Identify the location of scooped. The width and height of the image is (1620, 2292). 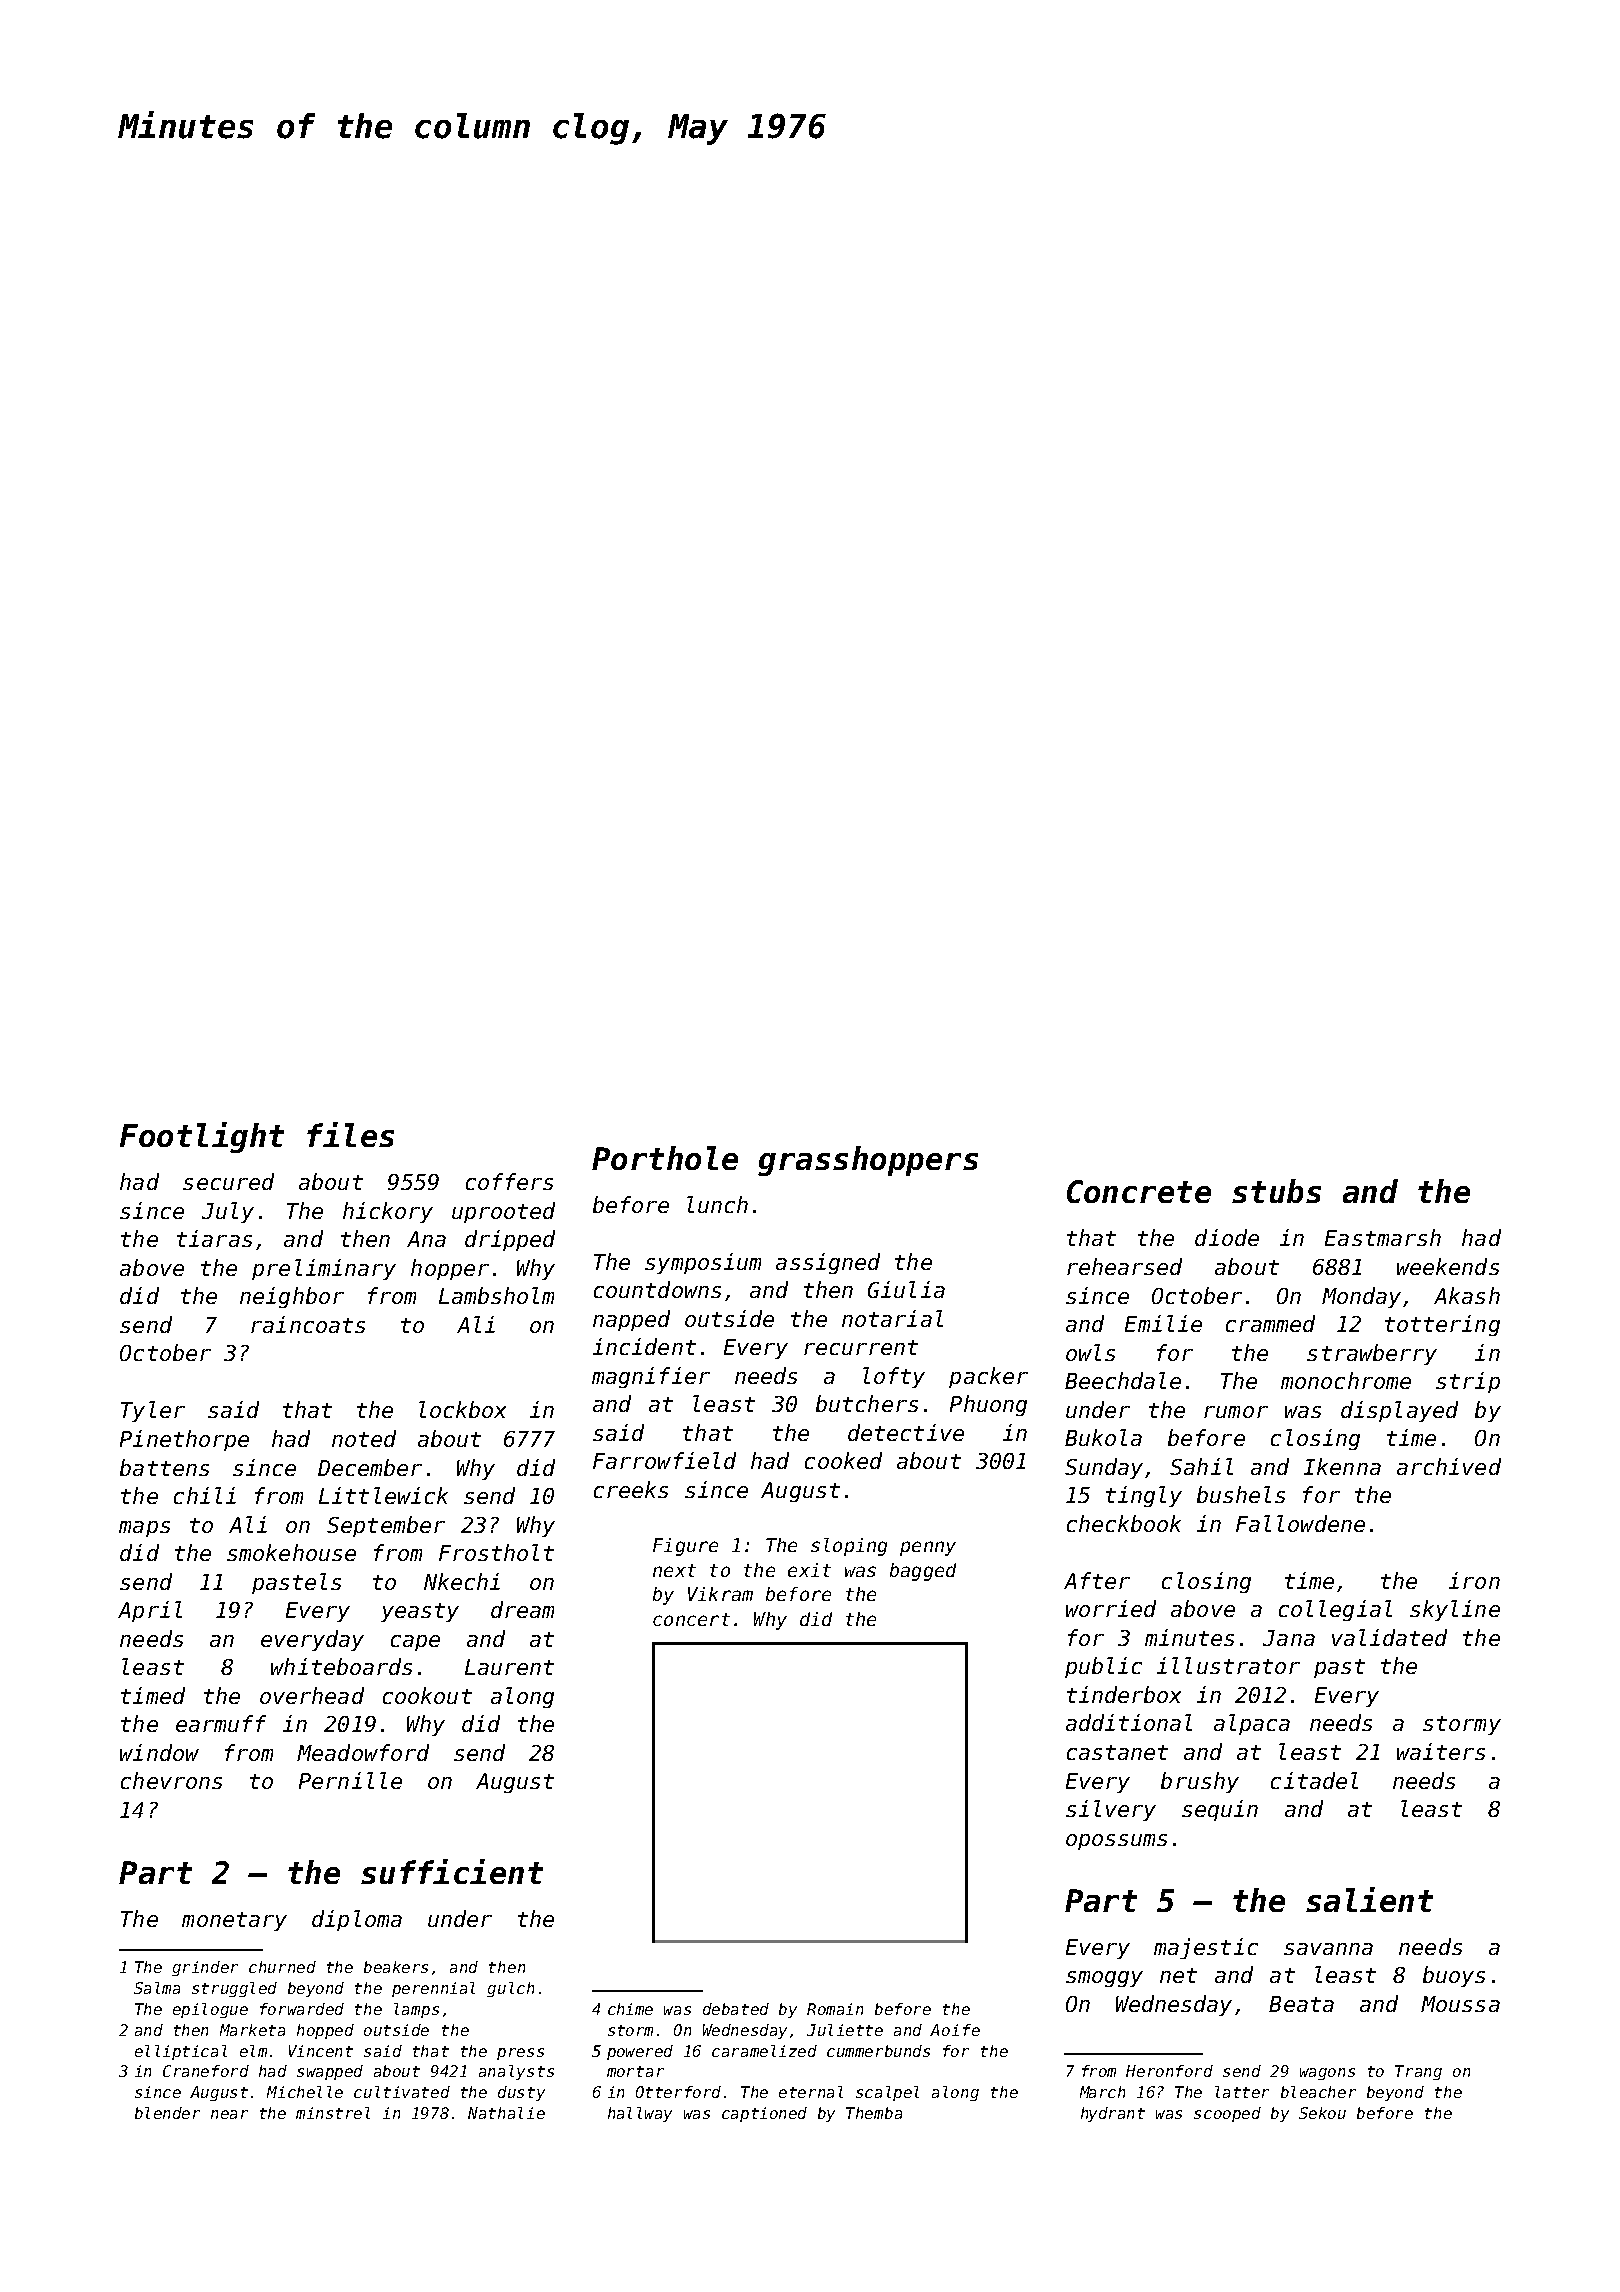
(1227, 2114).
